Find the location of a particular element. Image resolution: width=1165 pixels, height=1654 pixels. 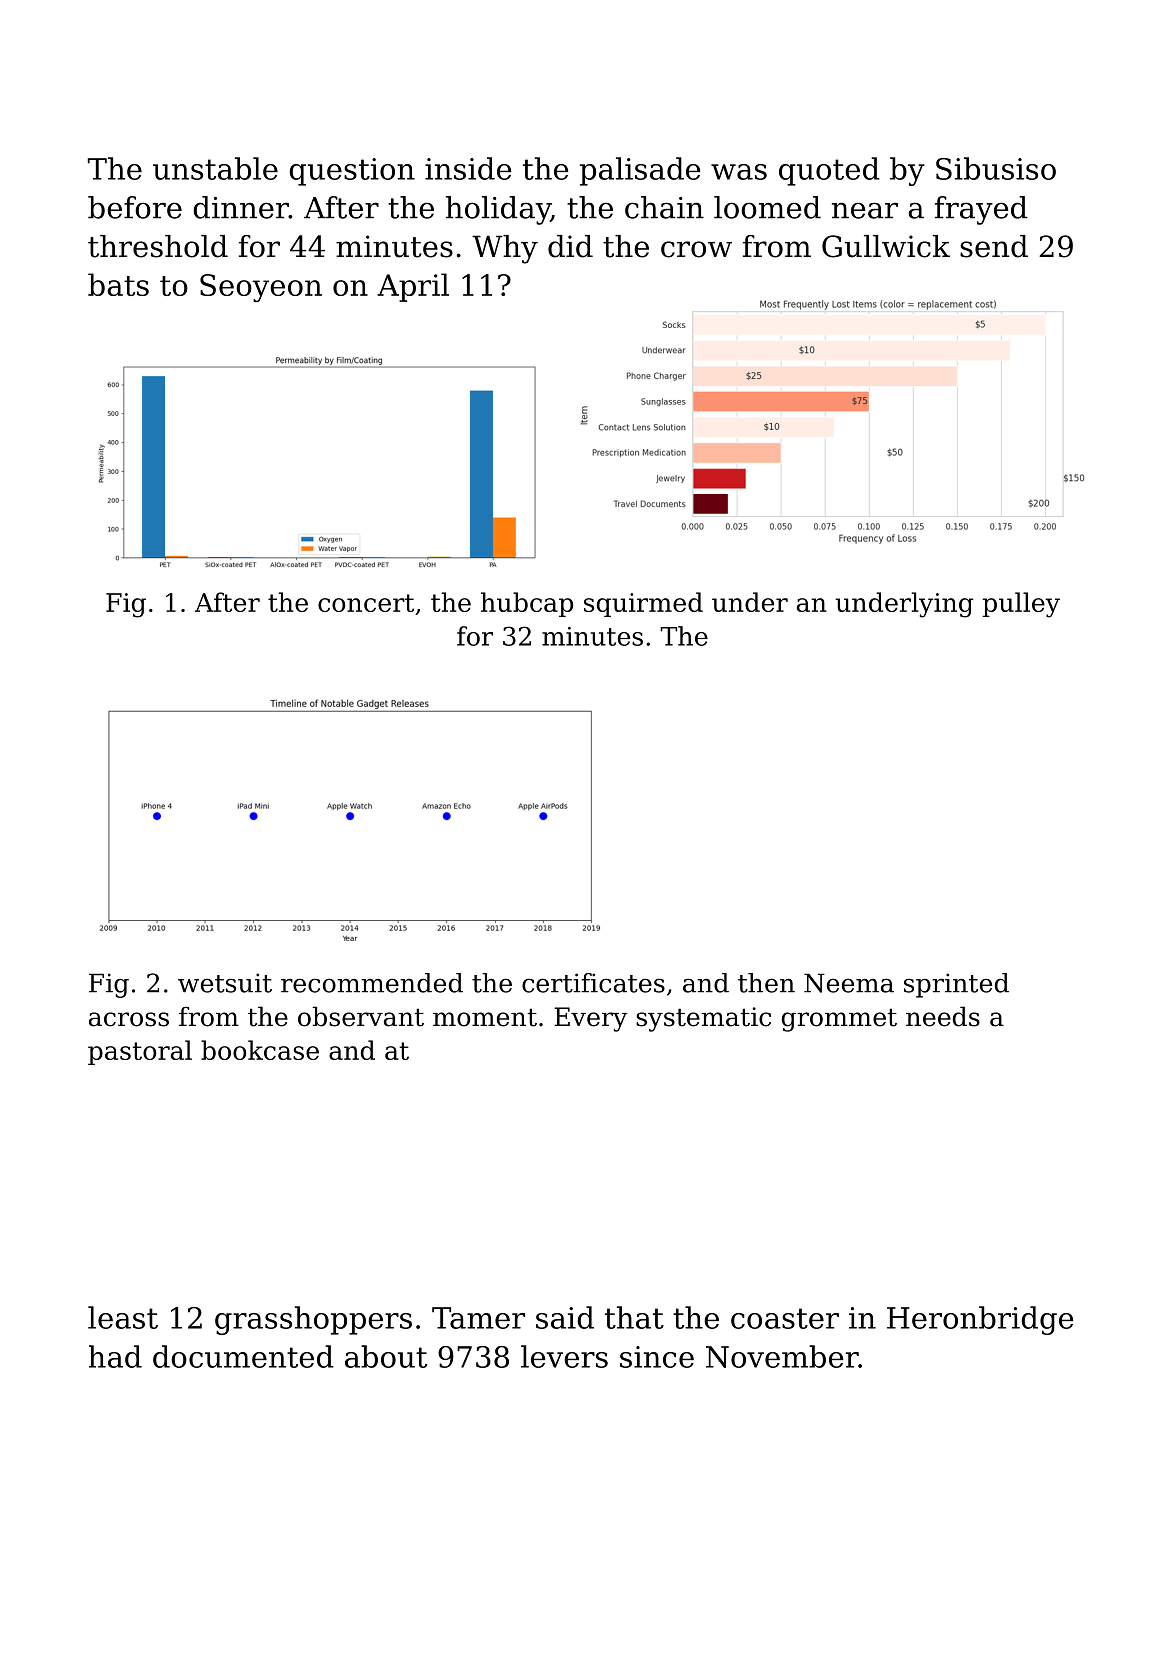

concert is located at coordinates (366, 603).
